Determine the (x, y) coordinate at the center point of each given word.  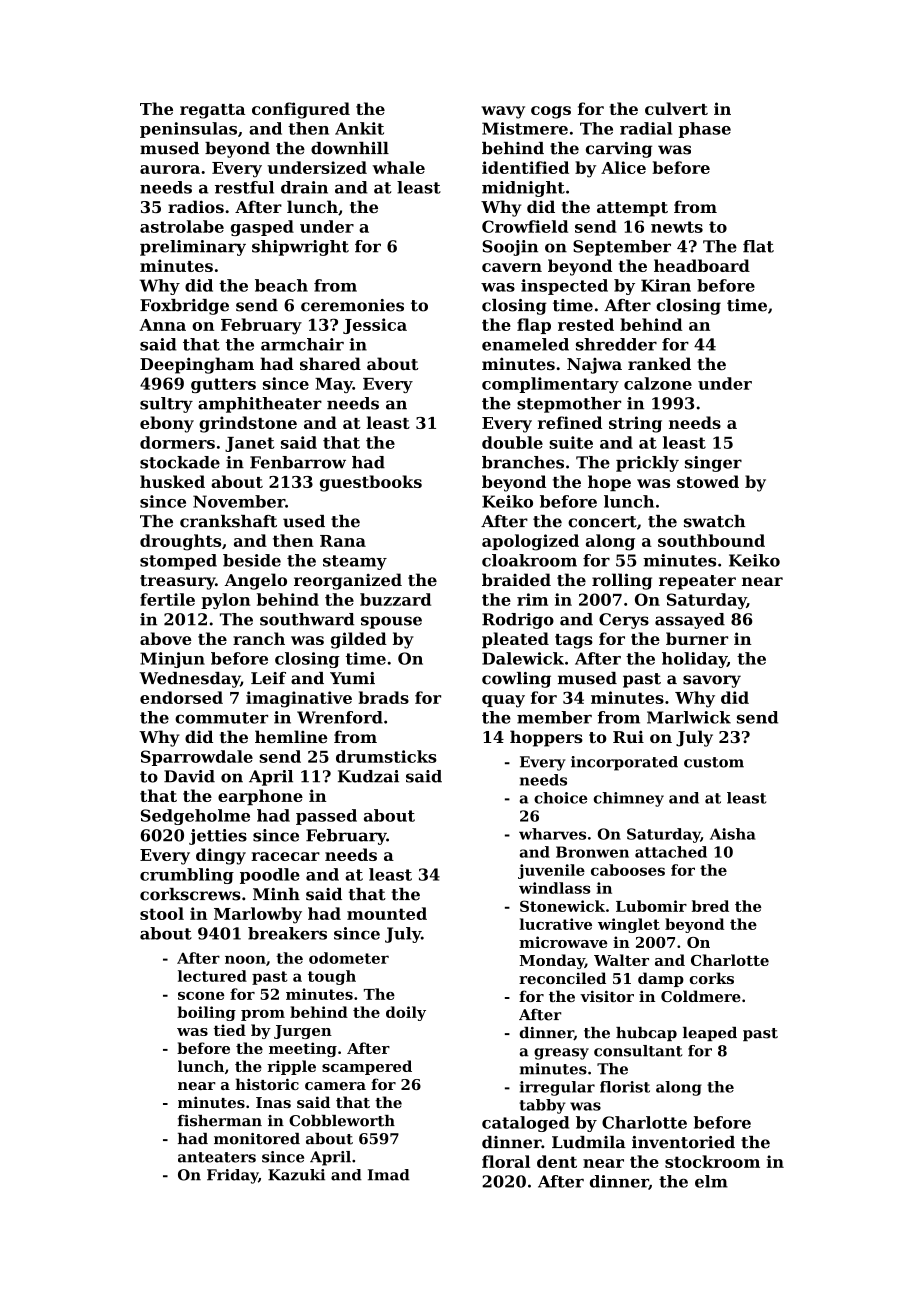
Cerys (624, 621)
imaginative (299, 699)
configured (301, 110)
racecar (285, 856)
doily (406, 1013)
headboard (702, 265)
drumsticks (386, 756)
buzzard (395, 599)
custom (714, 762)
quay (503, 701)
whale (398, 167)
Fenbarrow (298, 462)
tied (230, 1030)
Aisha (733, 834)
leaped (710, 1034)
